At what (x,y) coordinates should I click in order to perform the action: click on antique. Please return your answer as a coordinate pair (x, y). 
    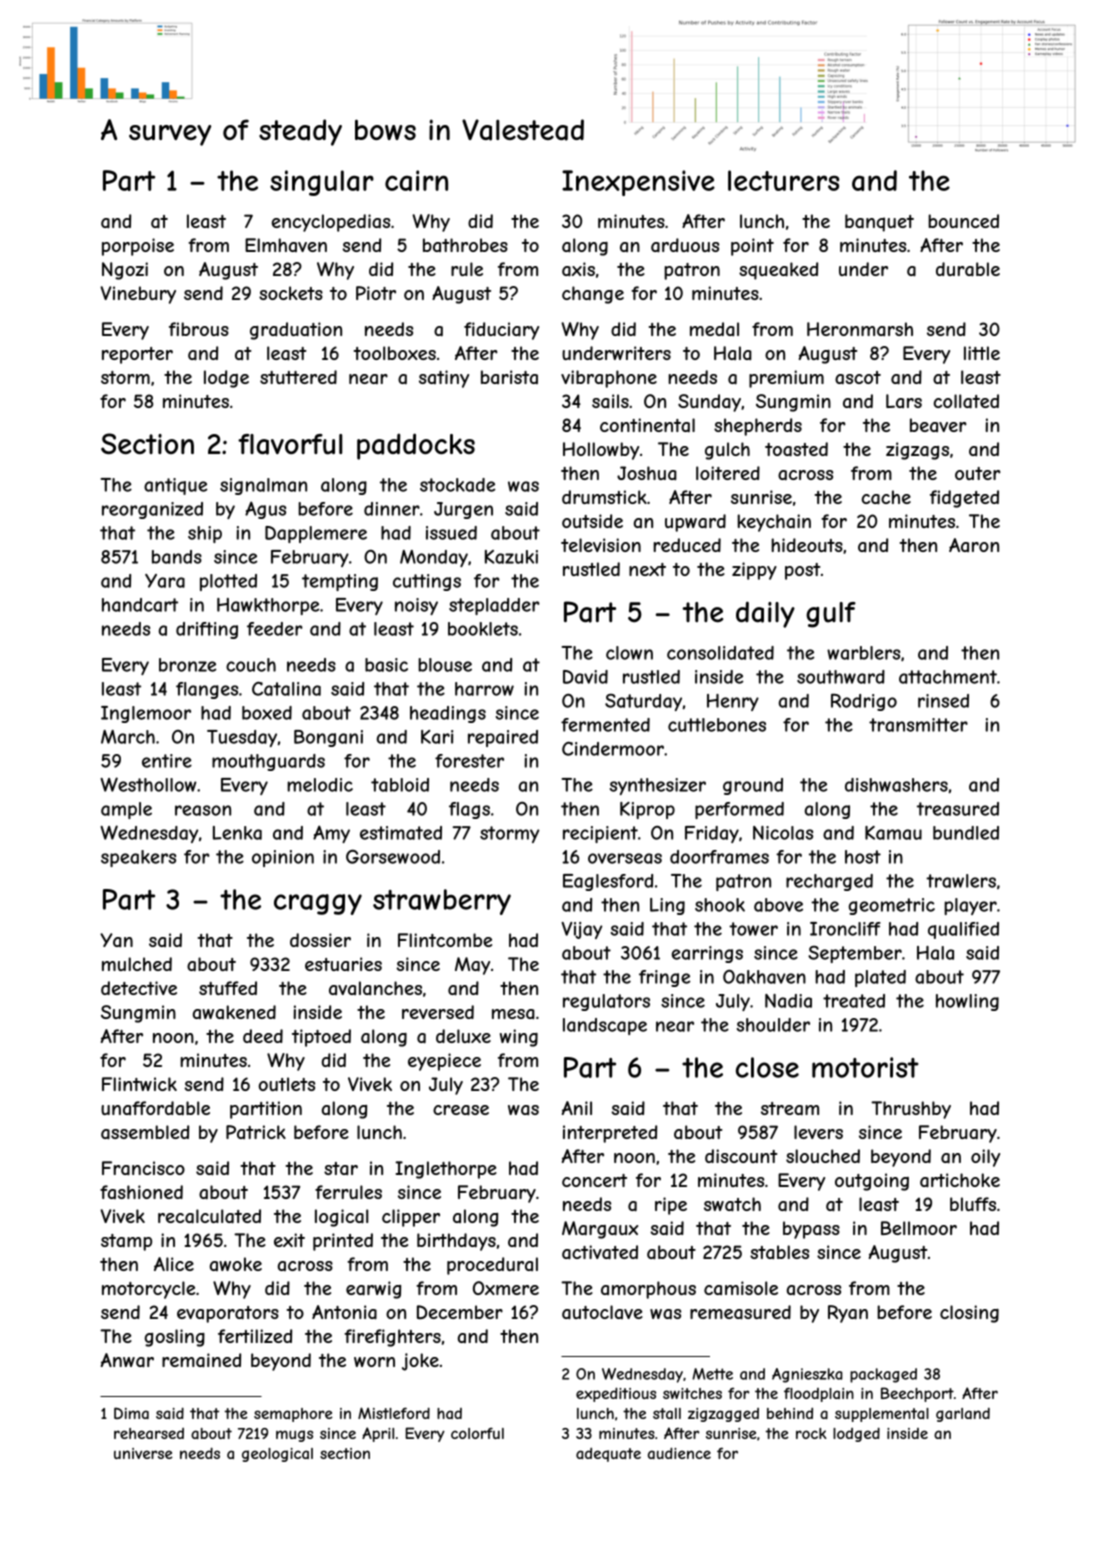
    Looking at the image, I should click on (176, 486).
